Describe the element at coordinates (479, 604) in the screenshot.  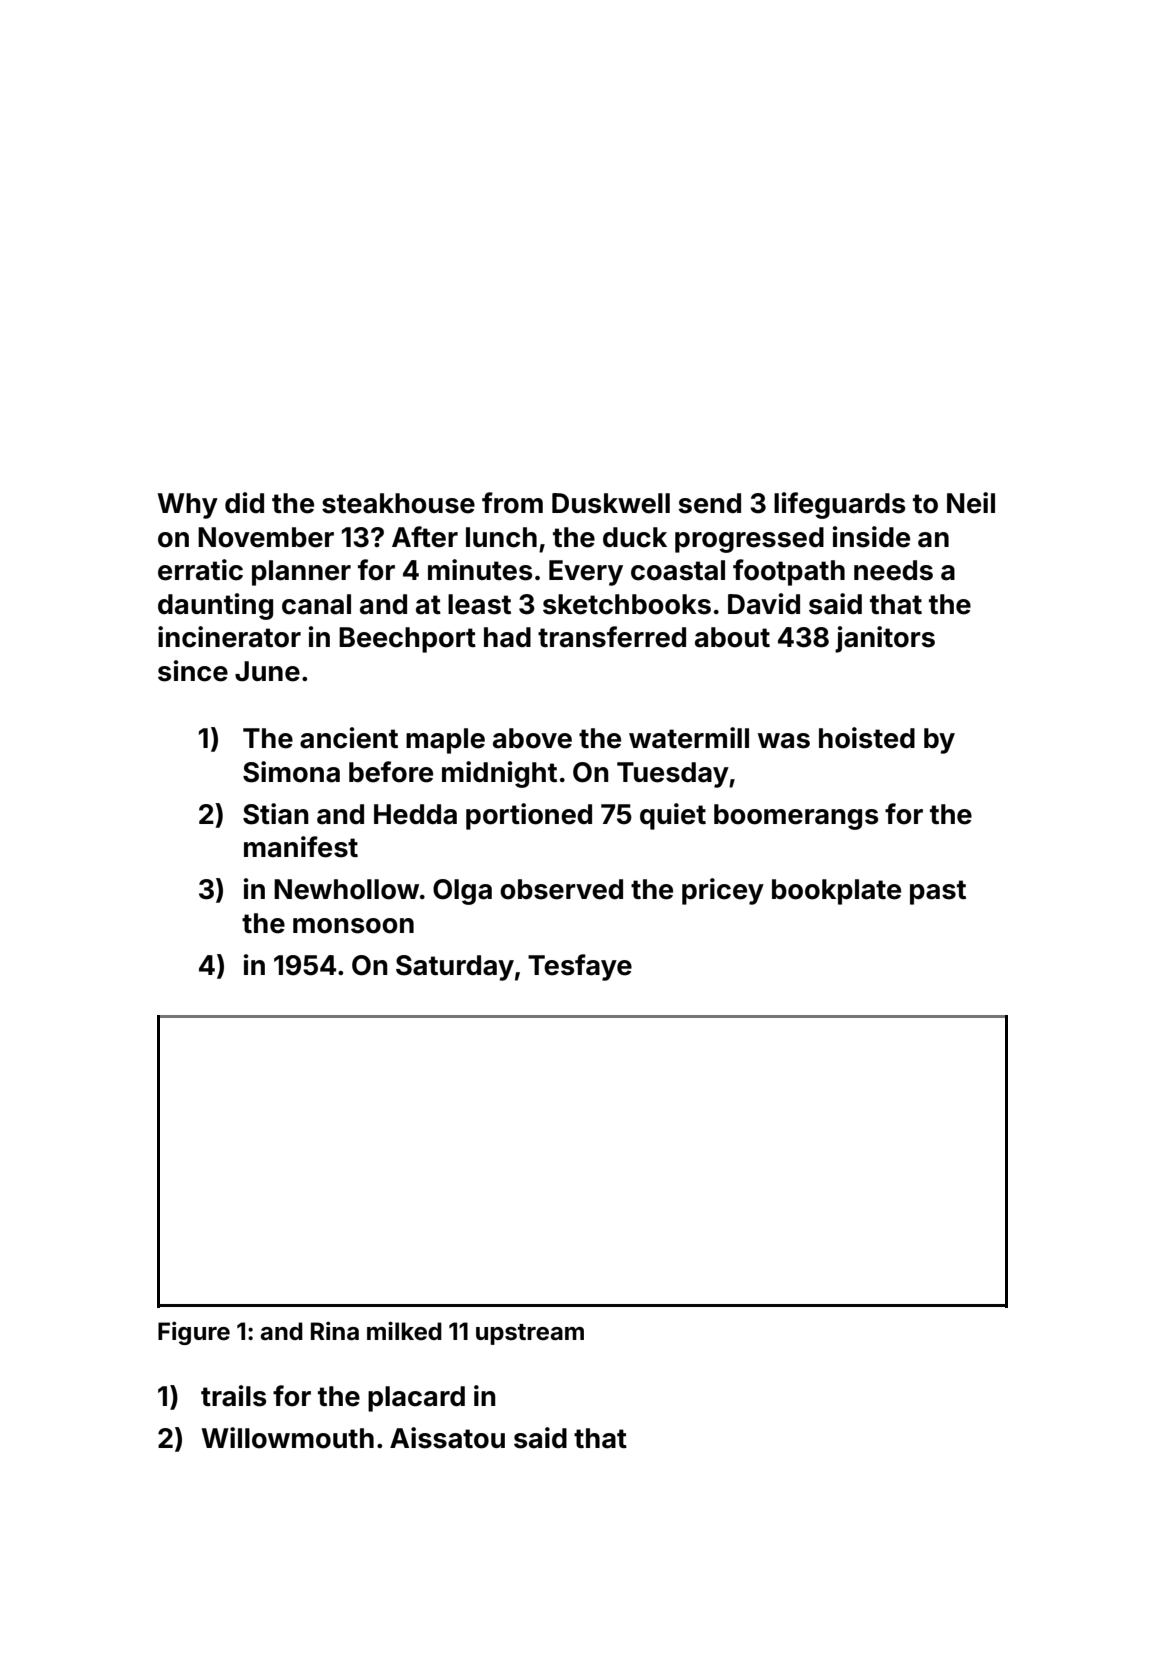
I see `least` at that location.
